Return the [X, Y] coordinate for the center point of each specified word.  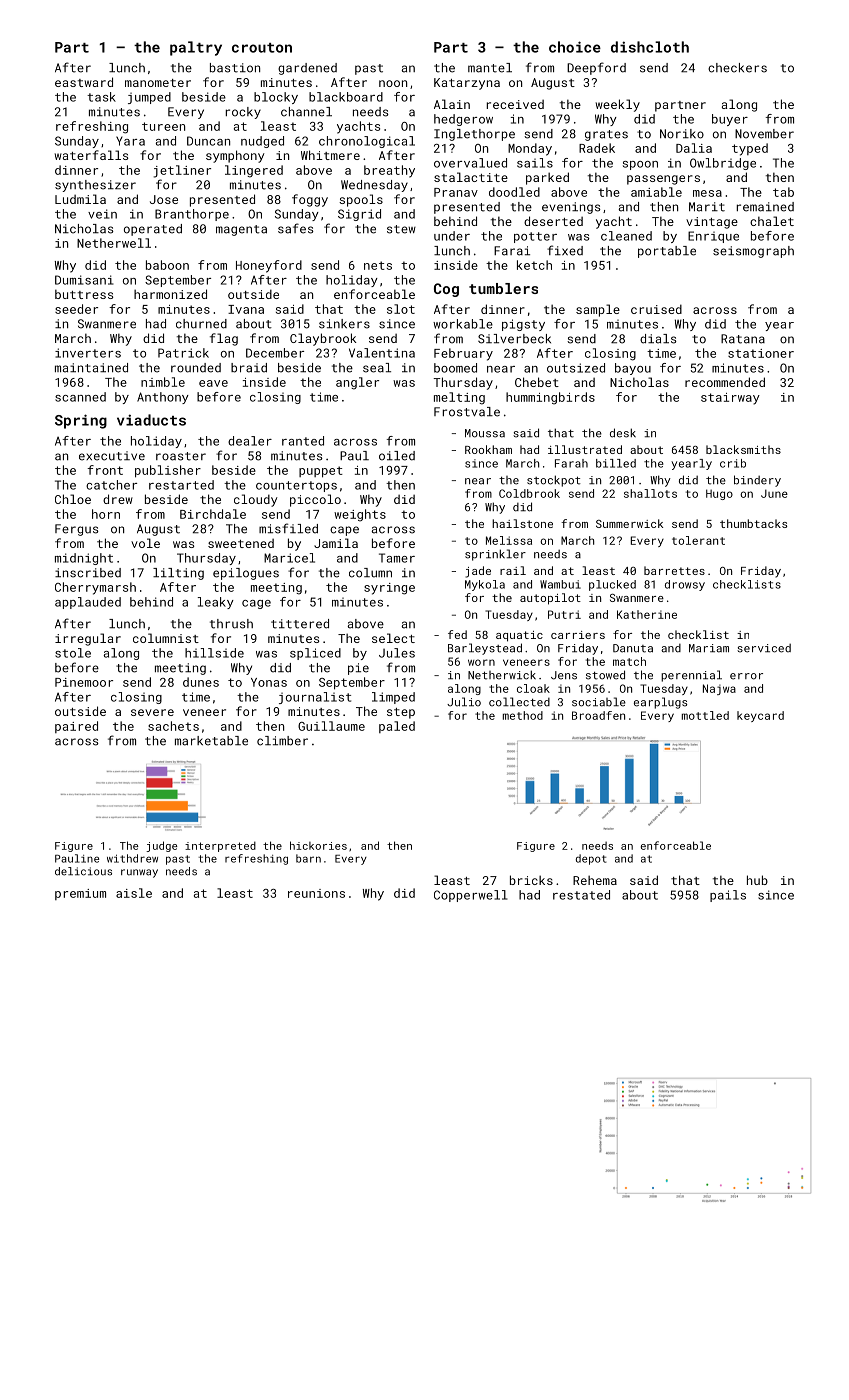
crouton [262, 48]
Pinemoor [84, 682]
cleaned [626, 236]
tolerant [698, 540]
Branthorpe [192, 215]
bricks [531, 880]
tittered [300, 624]
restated [581, 895]
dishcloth [650, 47]
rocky [243, 113]
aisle [134, 893]
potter [535, 237]
